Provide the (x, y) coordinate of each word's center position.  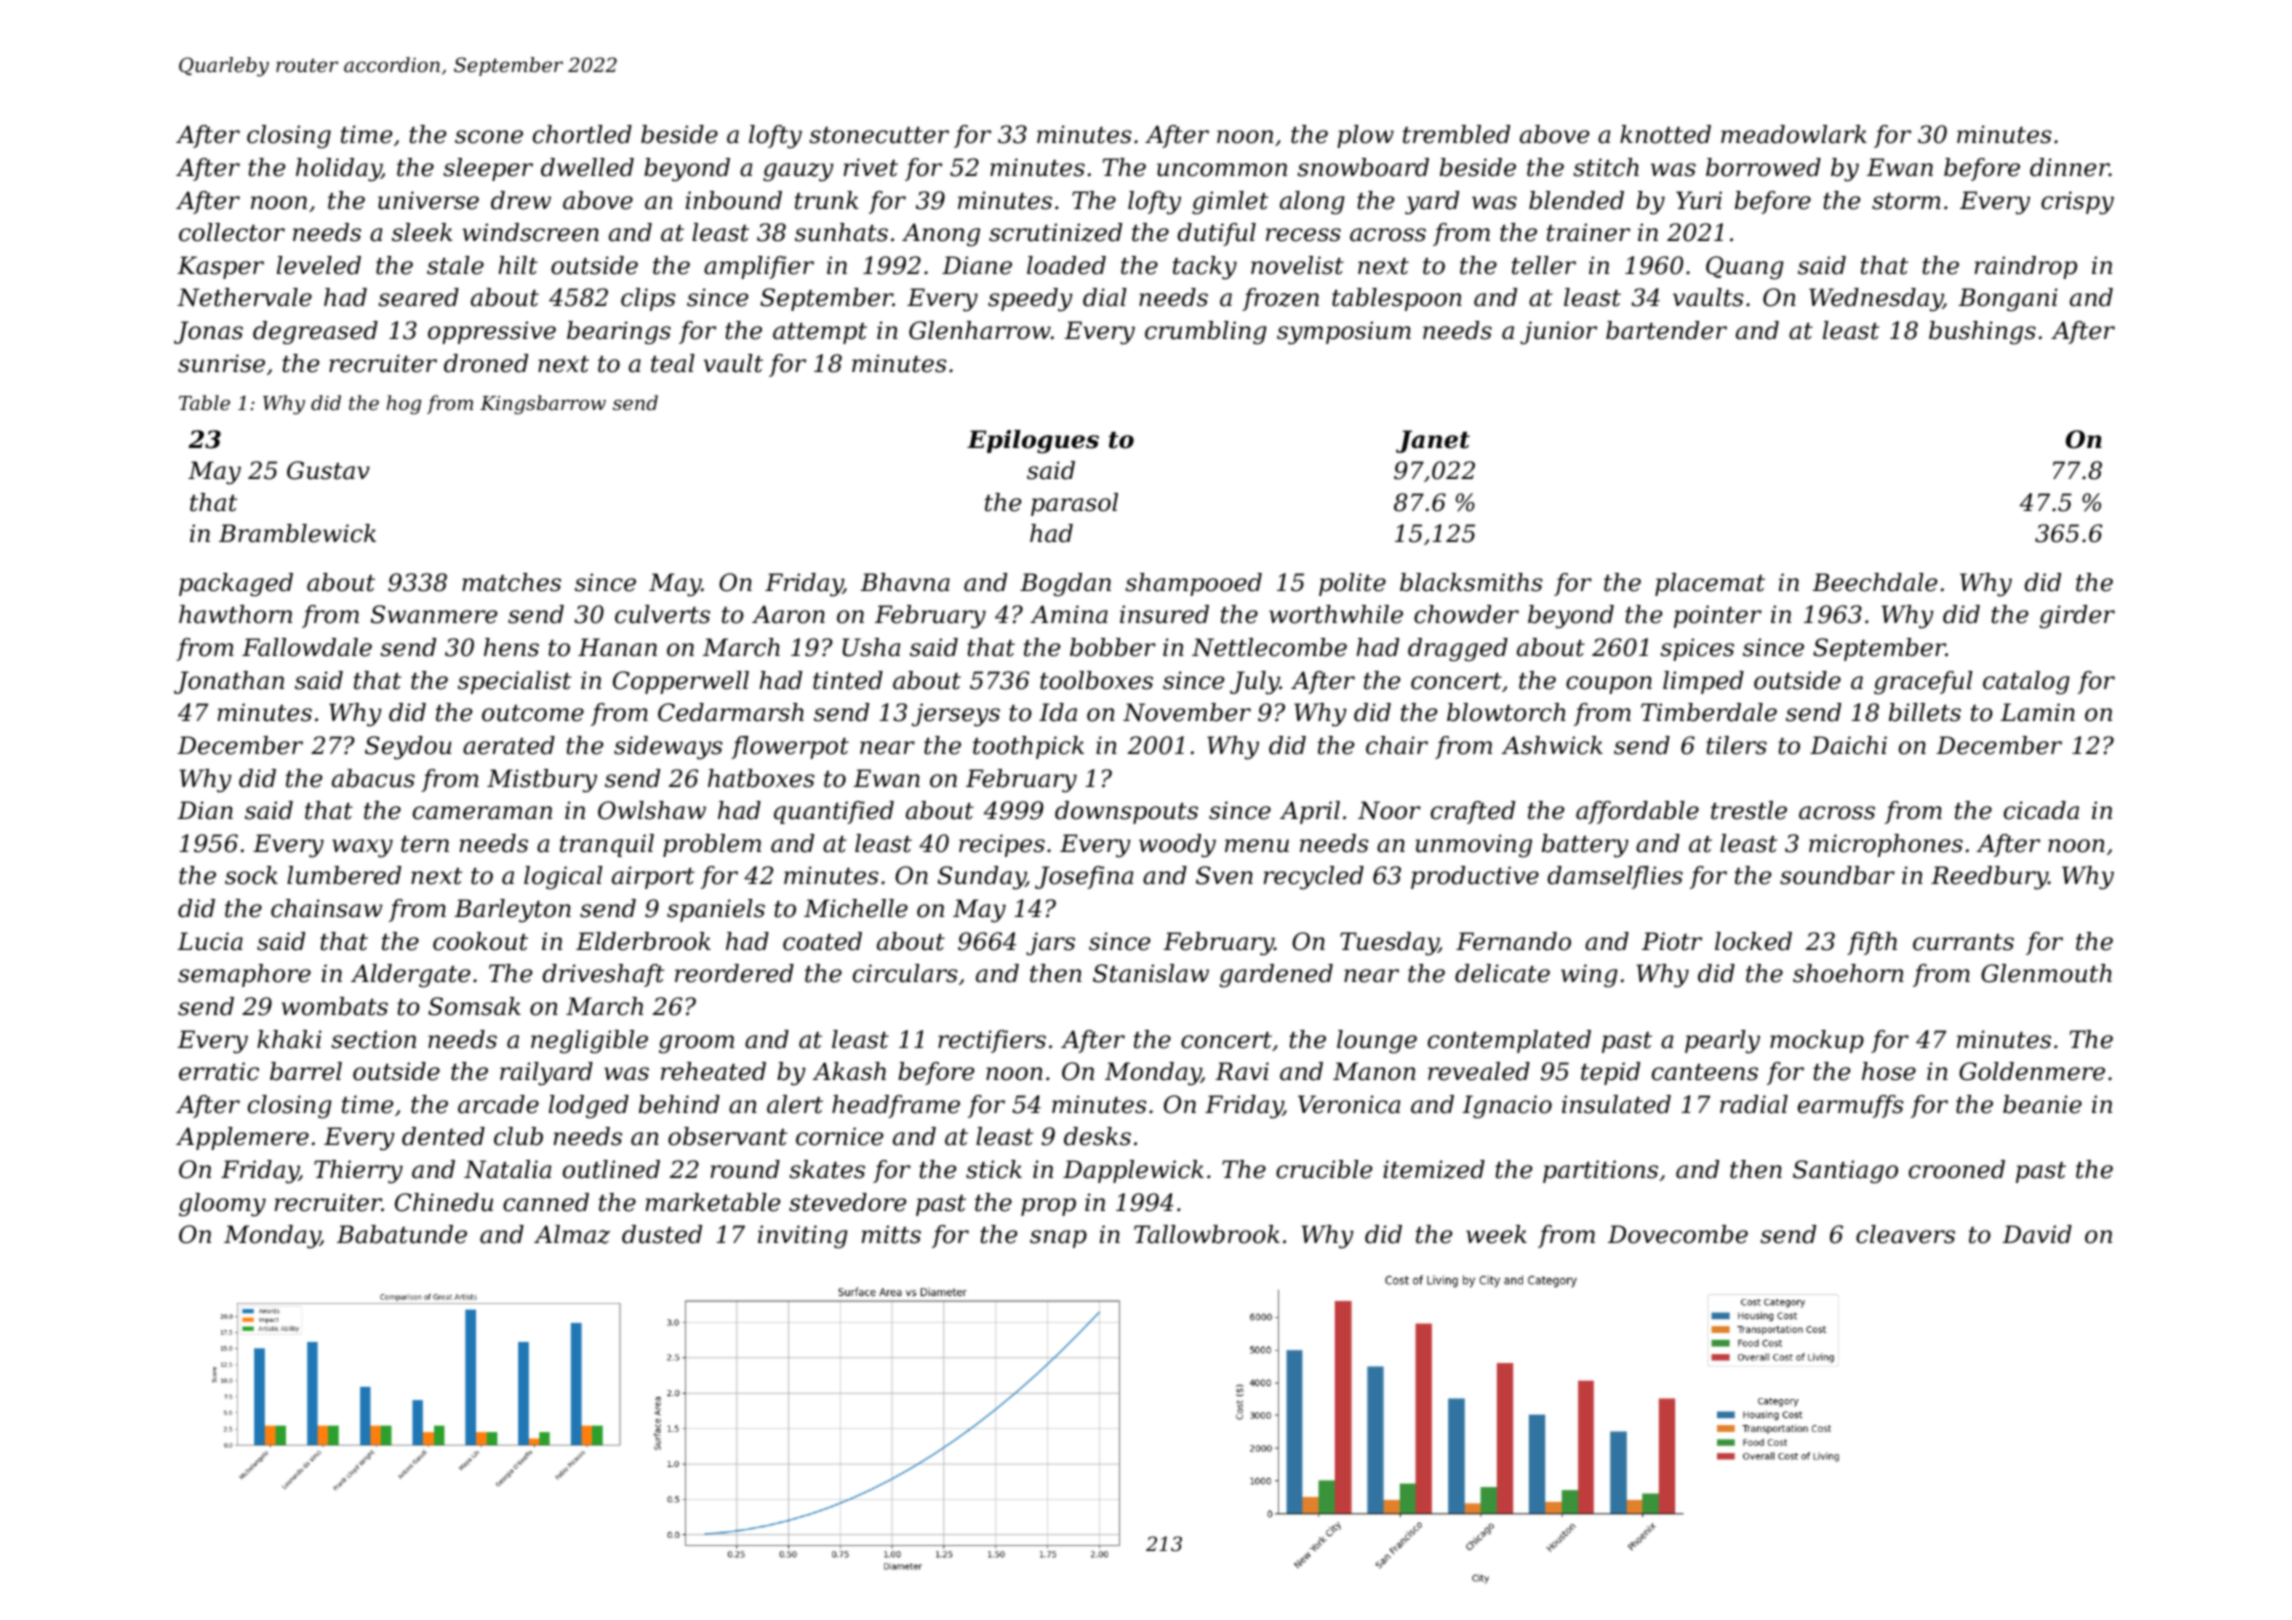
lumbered (344, 875)
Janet (1433, 441)
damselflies (1615, 877)
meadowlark (1794, 134)
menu (1257, 846)
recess (1303, 235)
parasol (1074, 504)
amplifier (759, 267)
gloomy (222, 1205)
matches (511, 582)
